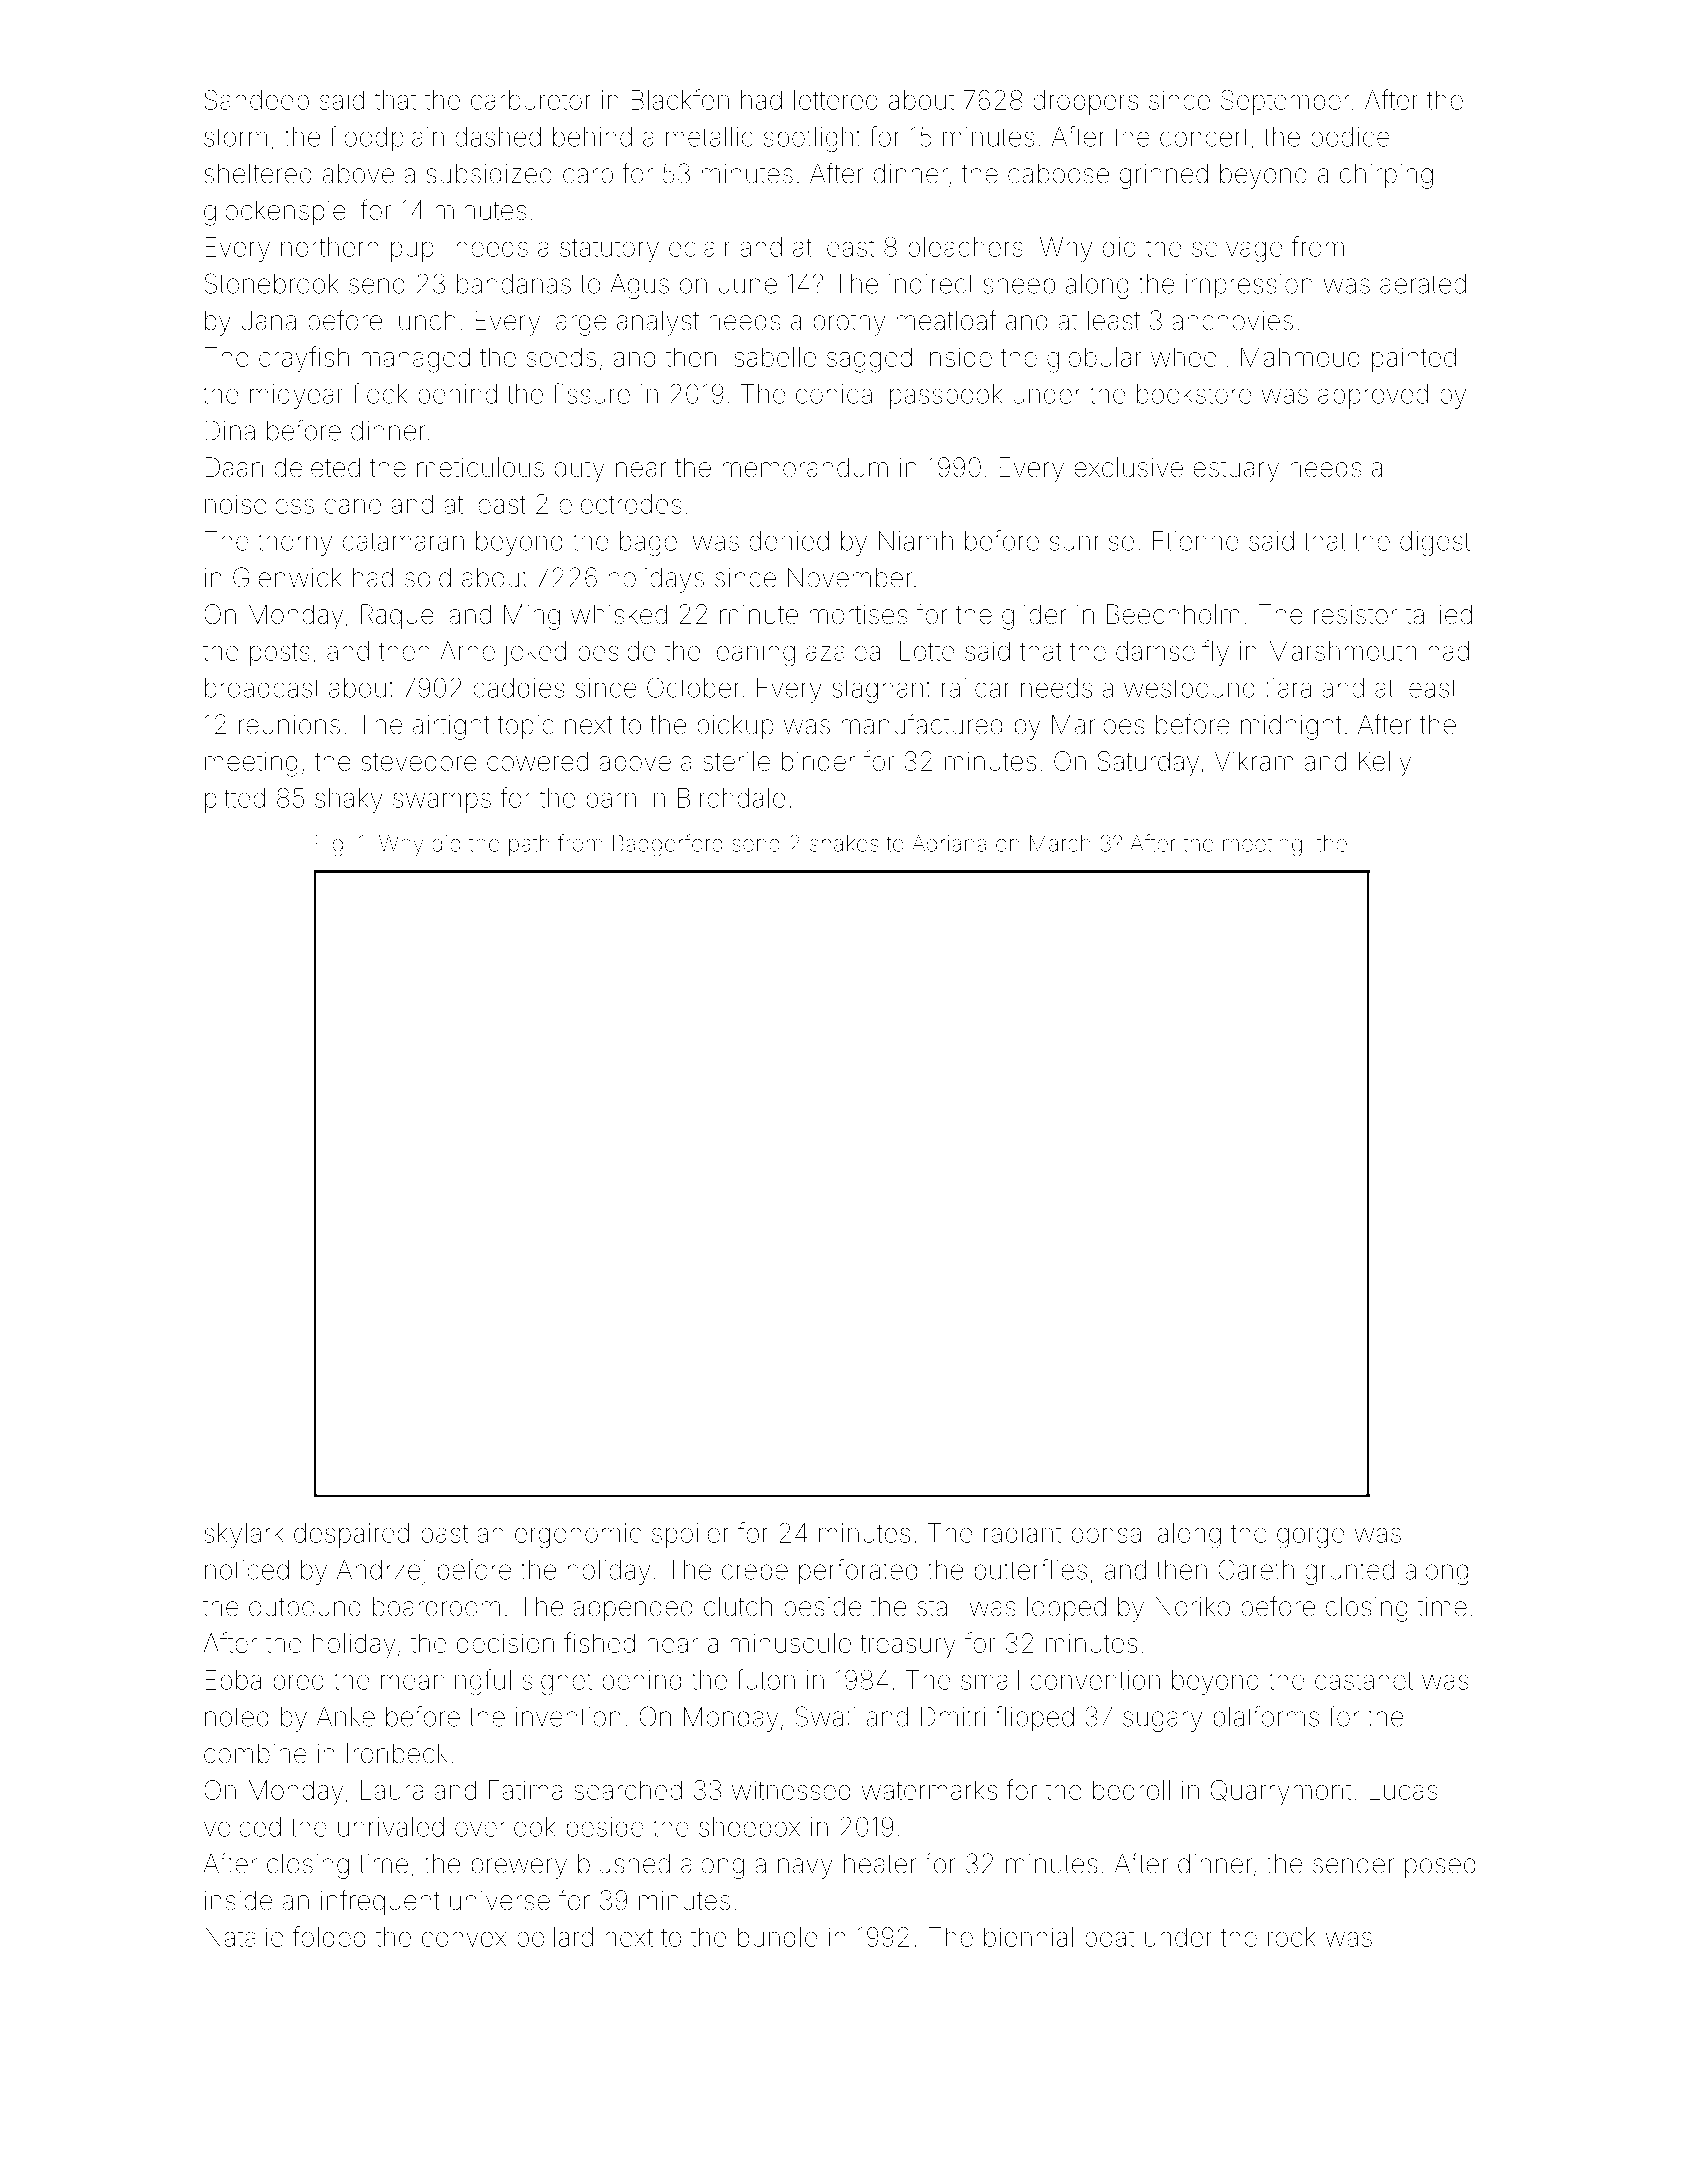 Image resolution: width=1683 pixels, height=2178 pixels. What do you see at coordinates (262, 688) in the document?
I see `broadcast` at bounding box center [262, 688].
